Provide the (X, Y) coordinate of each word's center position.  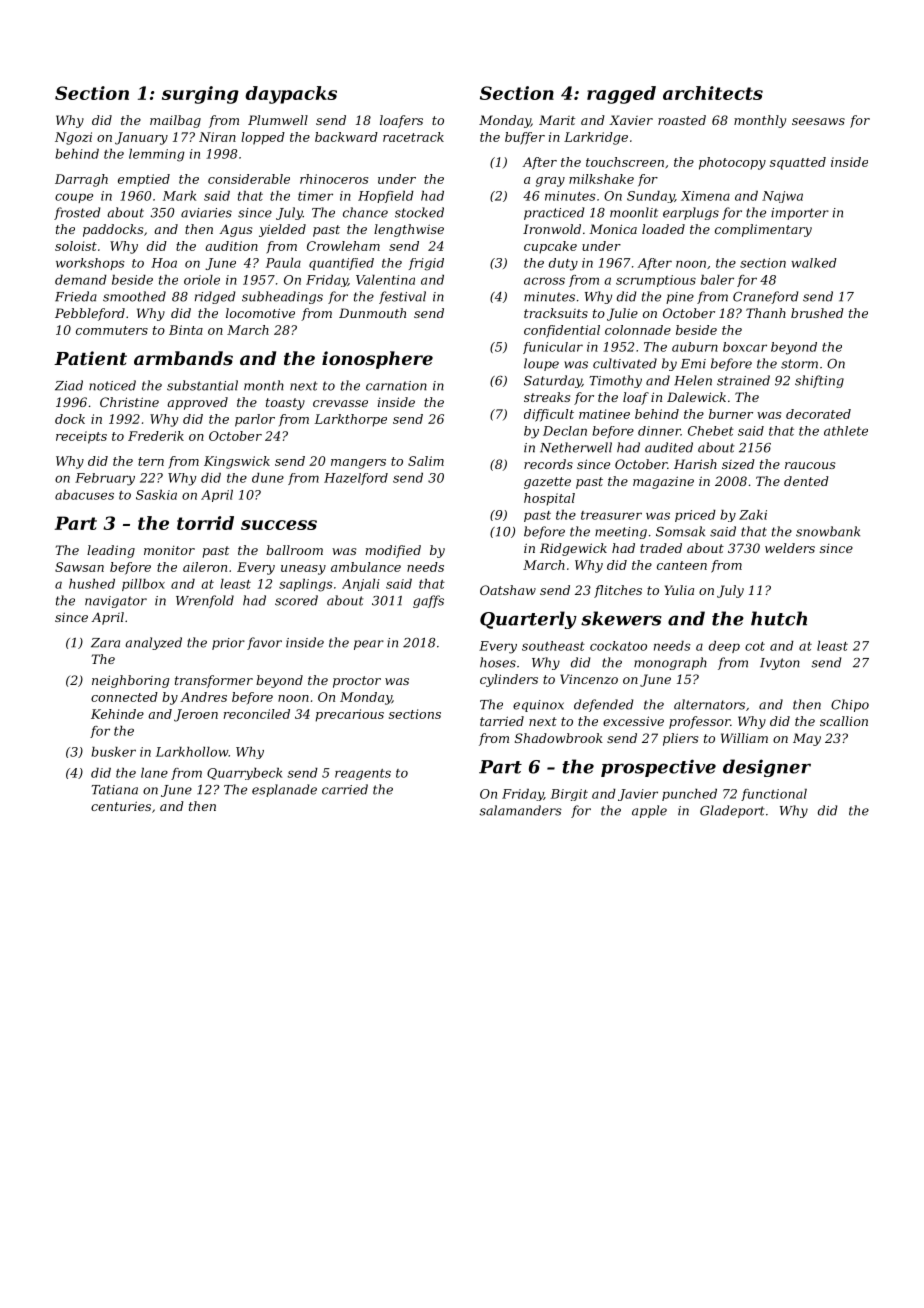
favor (264, 643)
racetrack (413, 137)
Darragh (81, 180)
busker (113, 752)
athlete (846, 431)
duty (563, 264)
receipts (81, 437)
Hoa (164, 263)
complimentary (763, 230)
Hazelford (356, 479)
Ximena (705, 196)
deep (724, 647)
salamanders (520, 810)
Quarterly (528, 620)
